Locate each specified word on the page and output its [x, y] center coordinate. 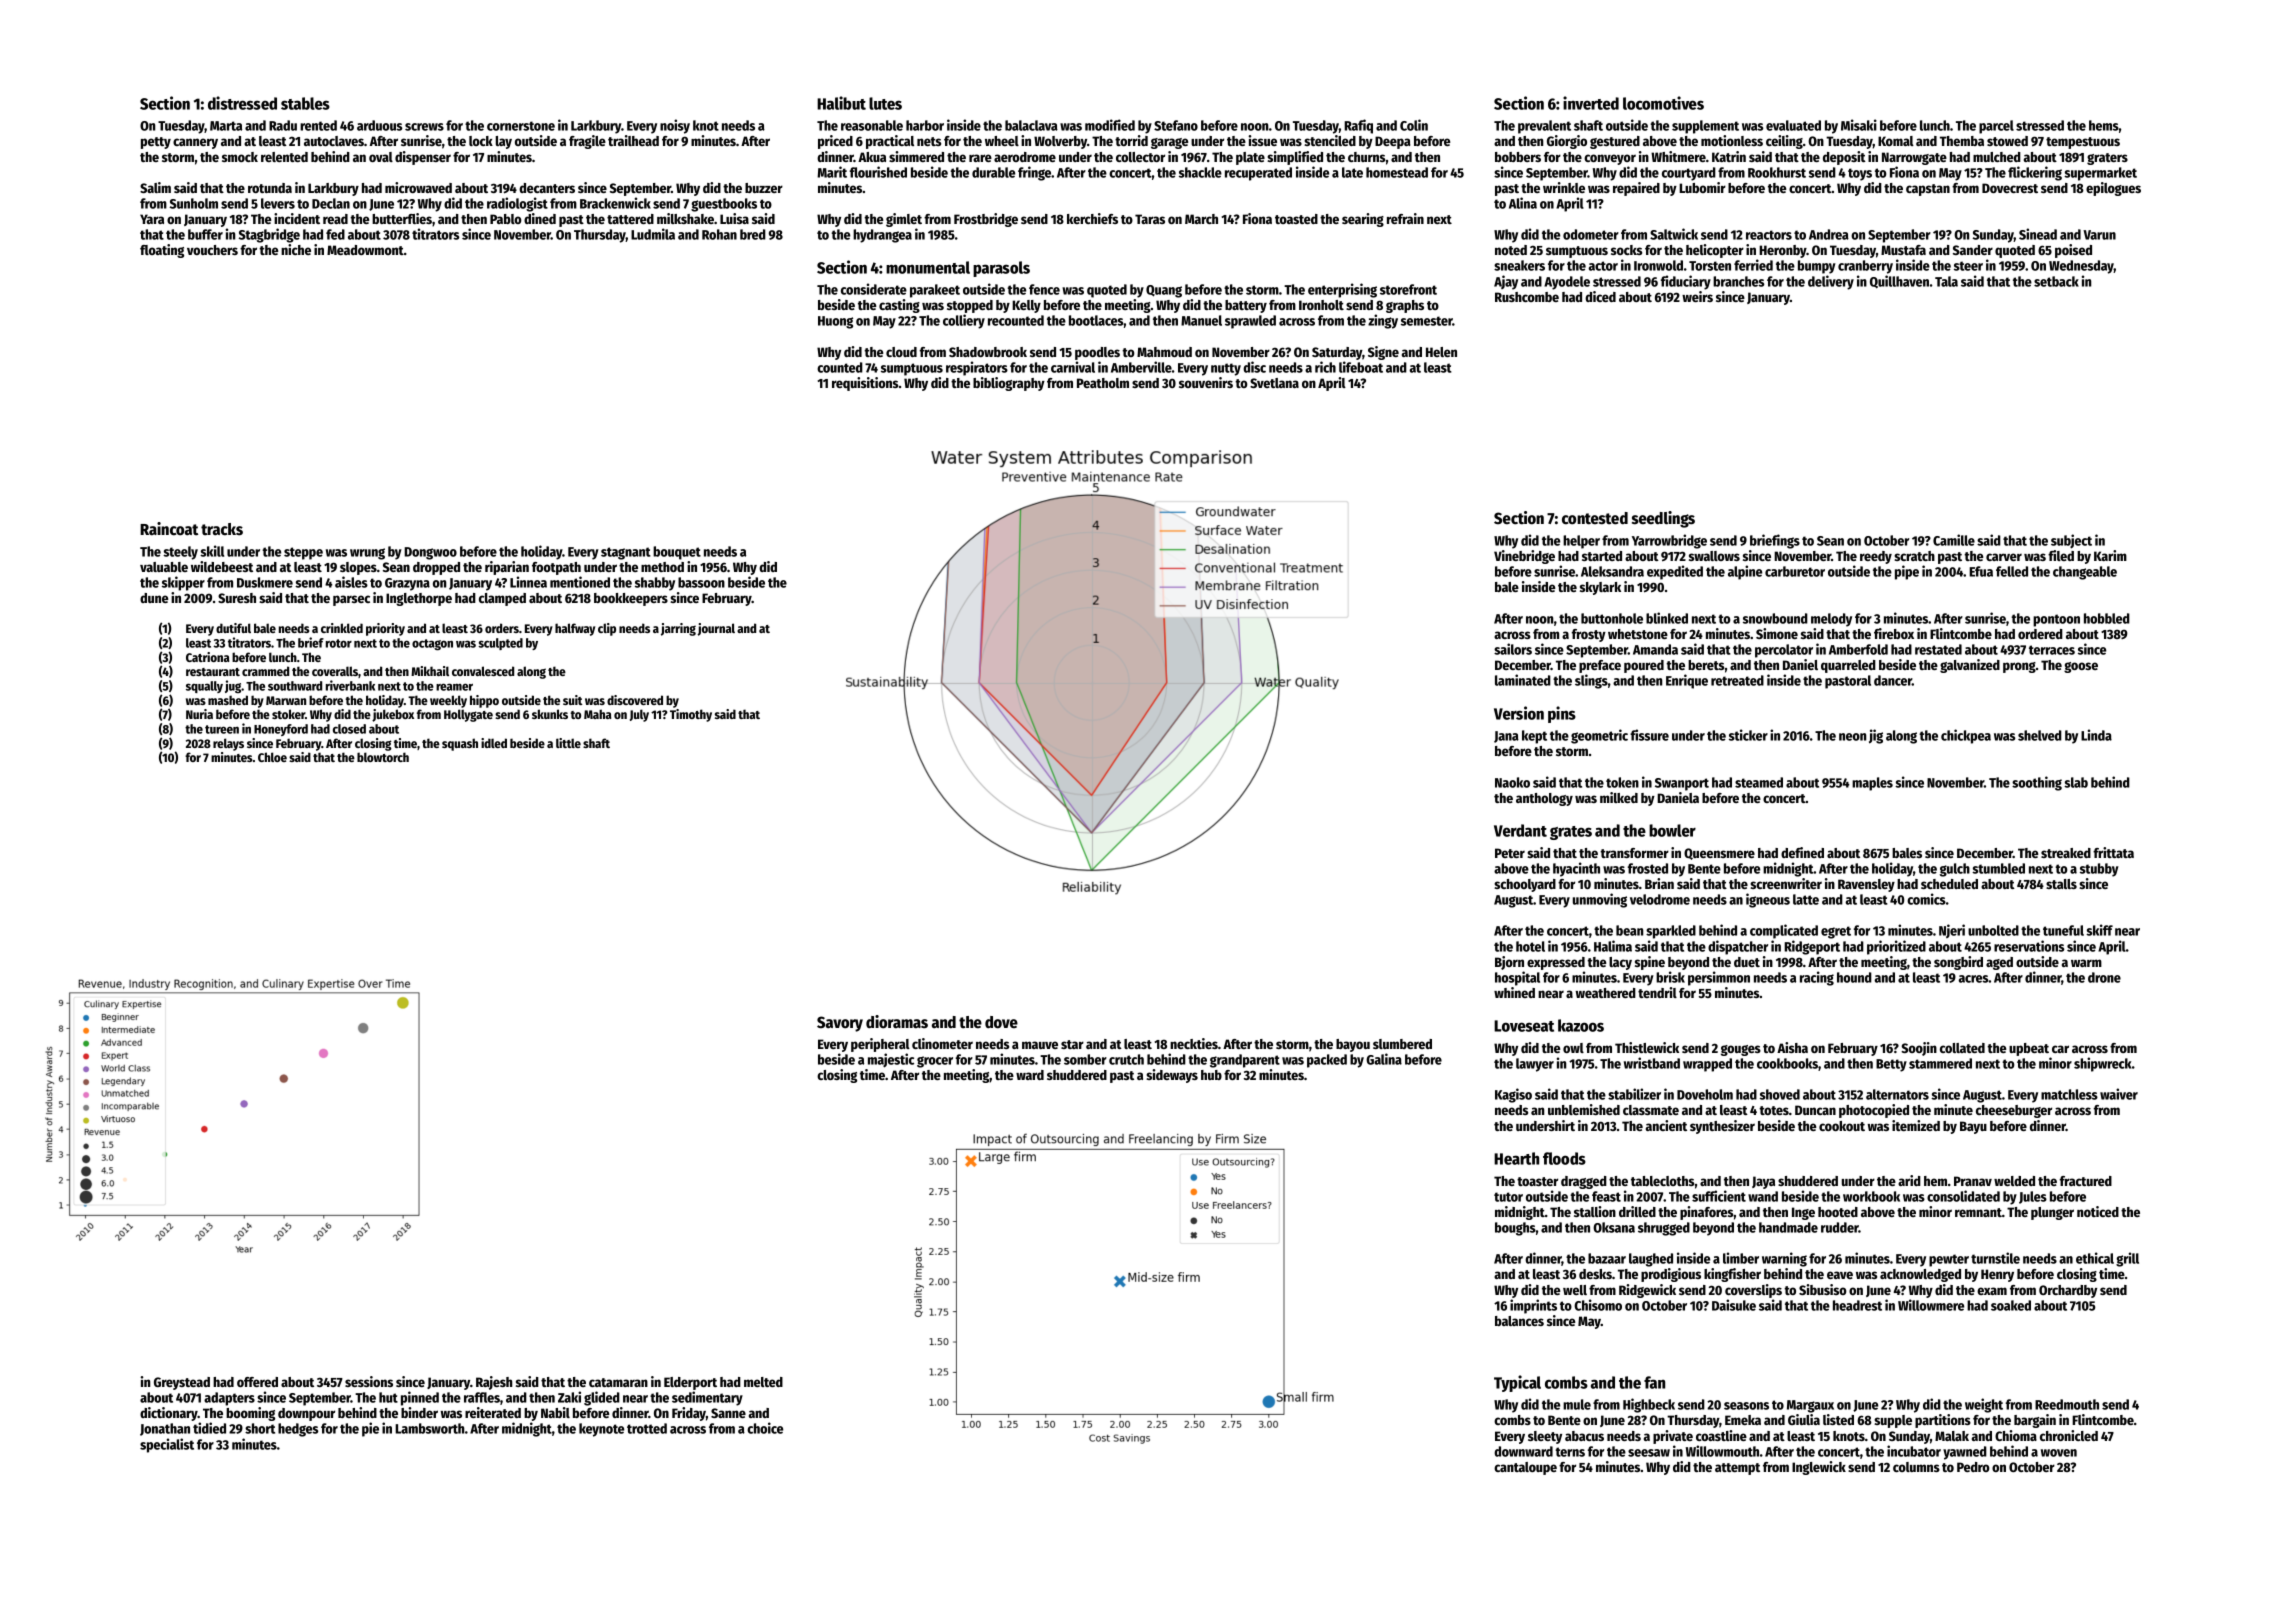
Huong [835, 322]
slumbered [1402, 1044]
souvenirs [1206, 382]
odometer [1591, 234]
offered [257, 1382]
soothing [2037, 783]
